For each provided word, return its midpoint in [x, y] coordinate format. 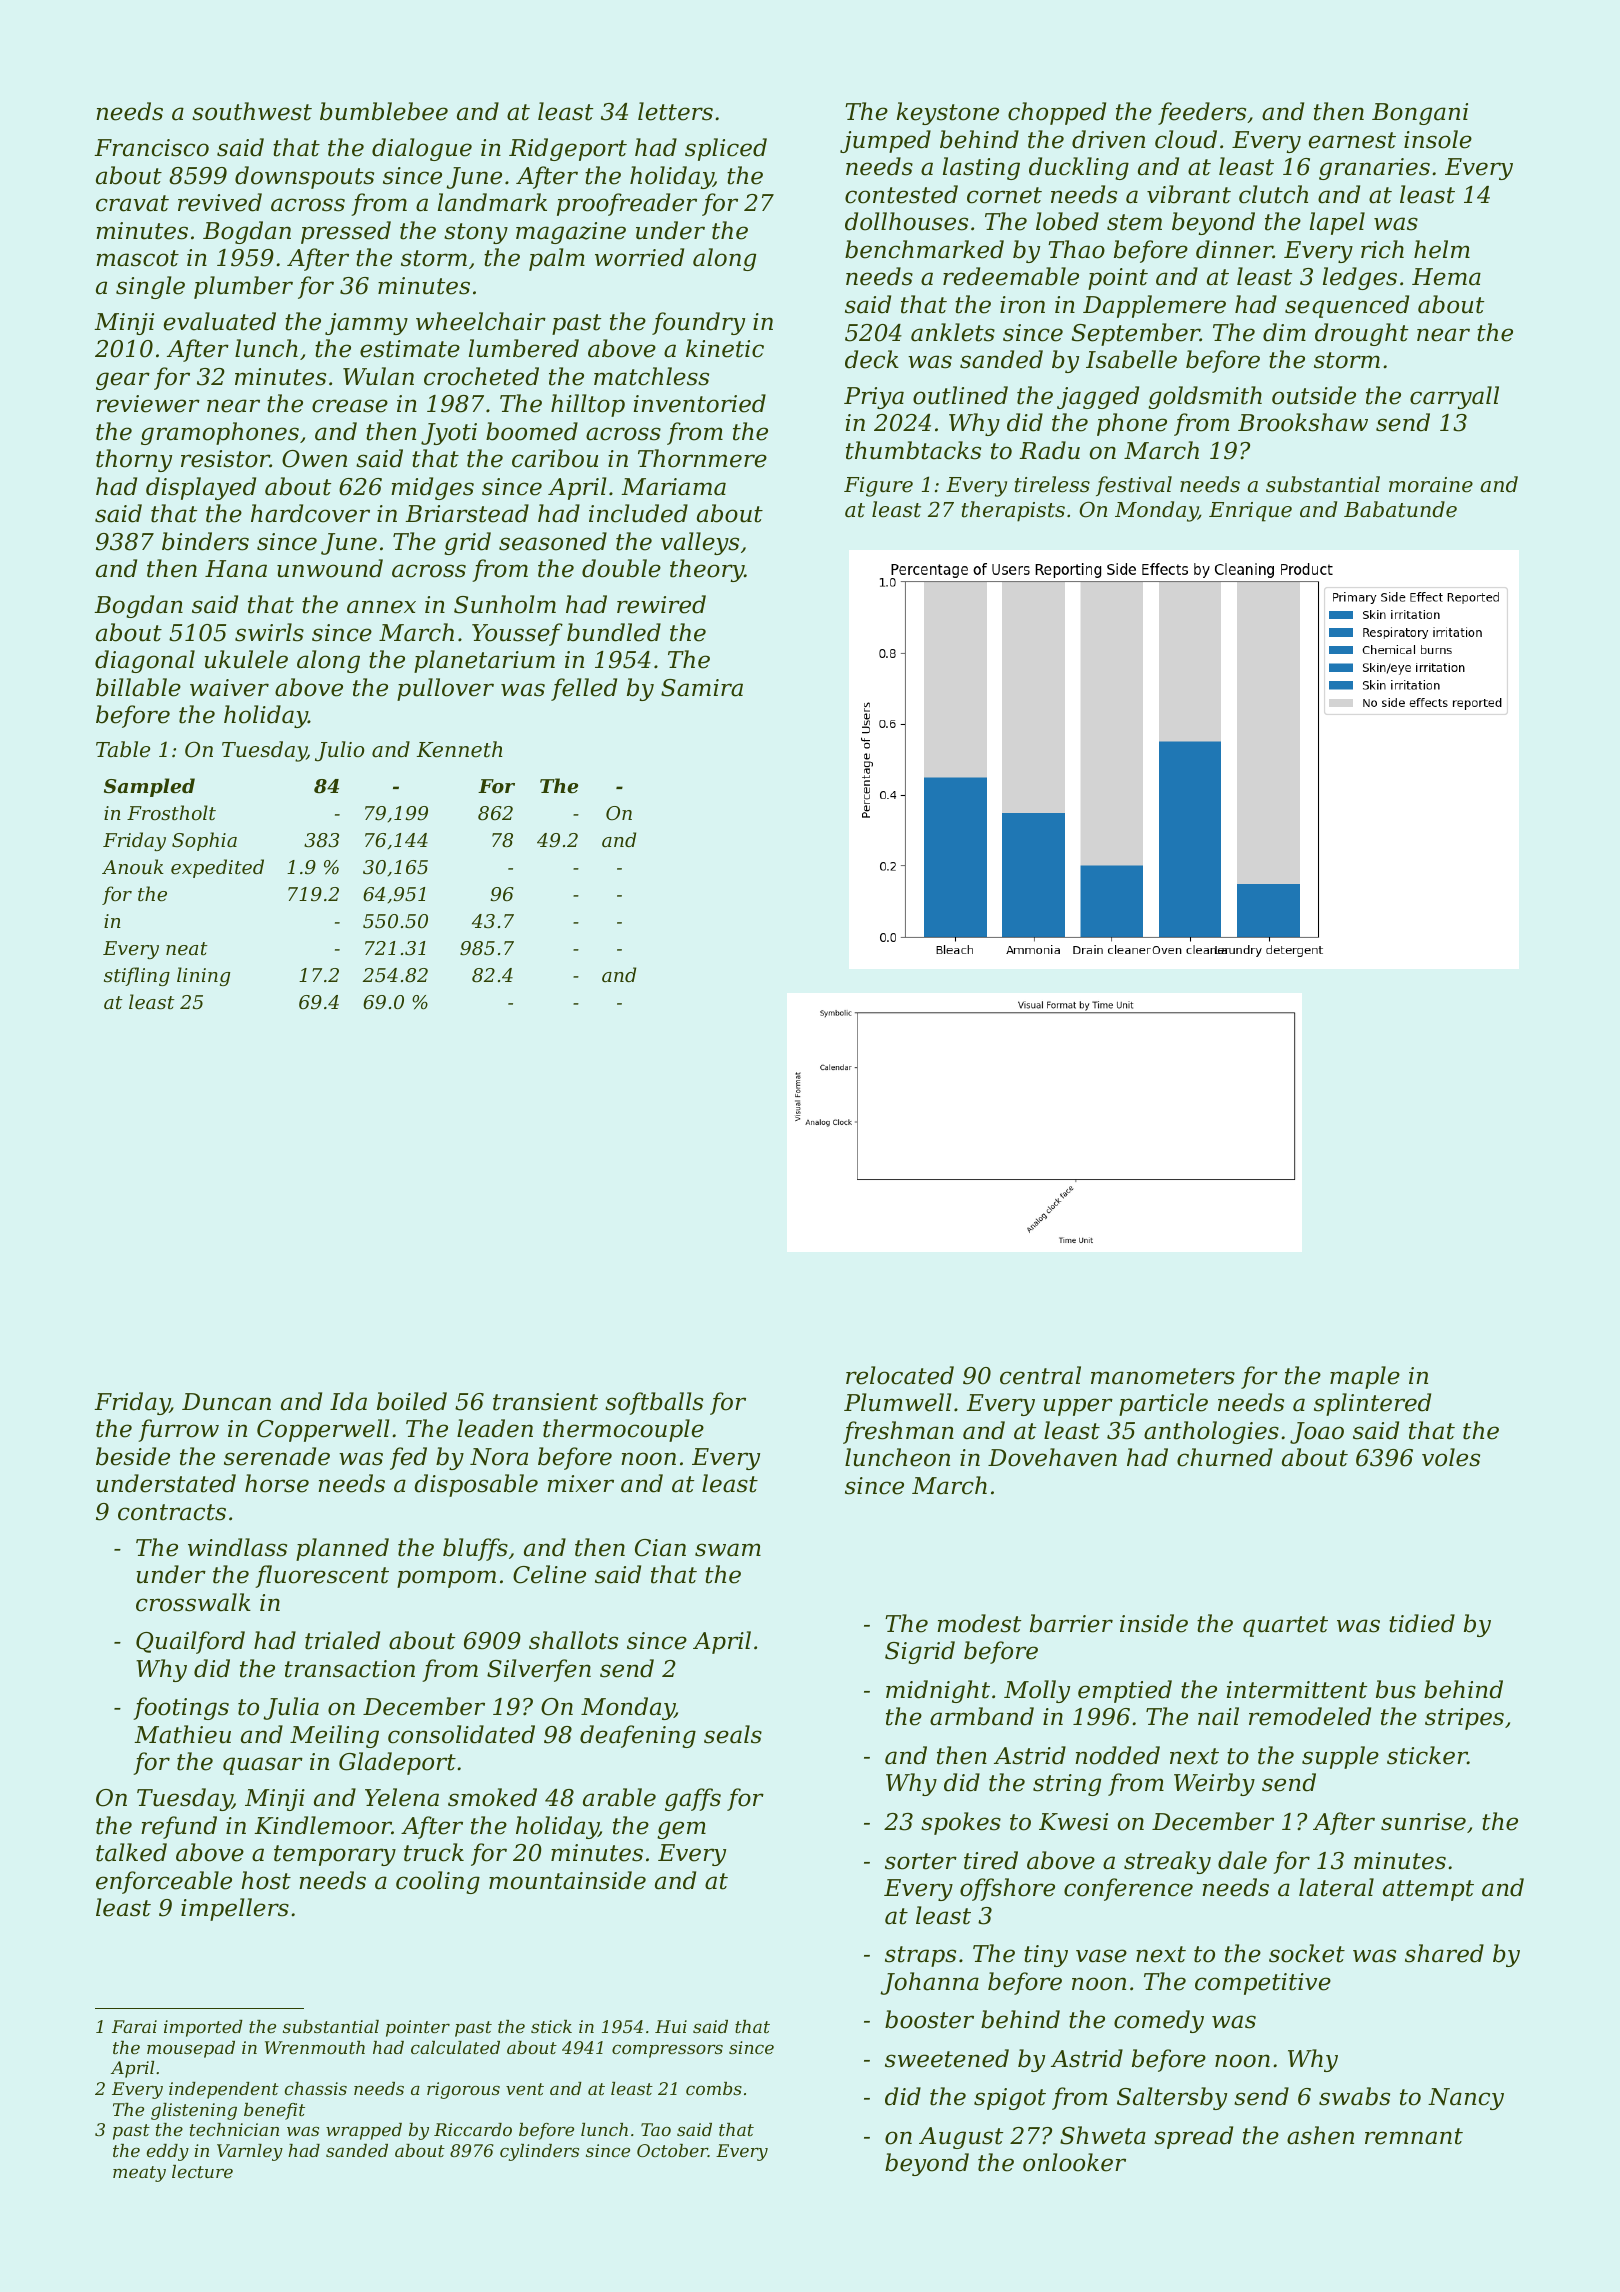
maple [1365, 1377]
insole [1438, 139]
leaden [495, 1428]
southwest [252, 111]
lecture [202, 2171]
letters [675, 111]
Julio [339, 751]
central [1040, 1375]
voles [1451, 1457]
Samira [702, 688]
